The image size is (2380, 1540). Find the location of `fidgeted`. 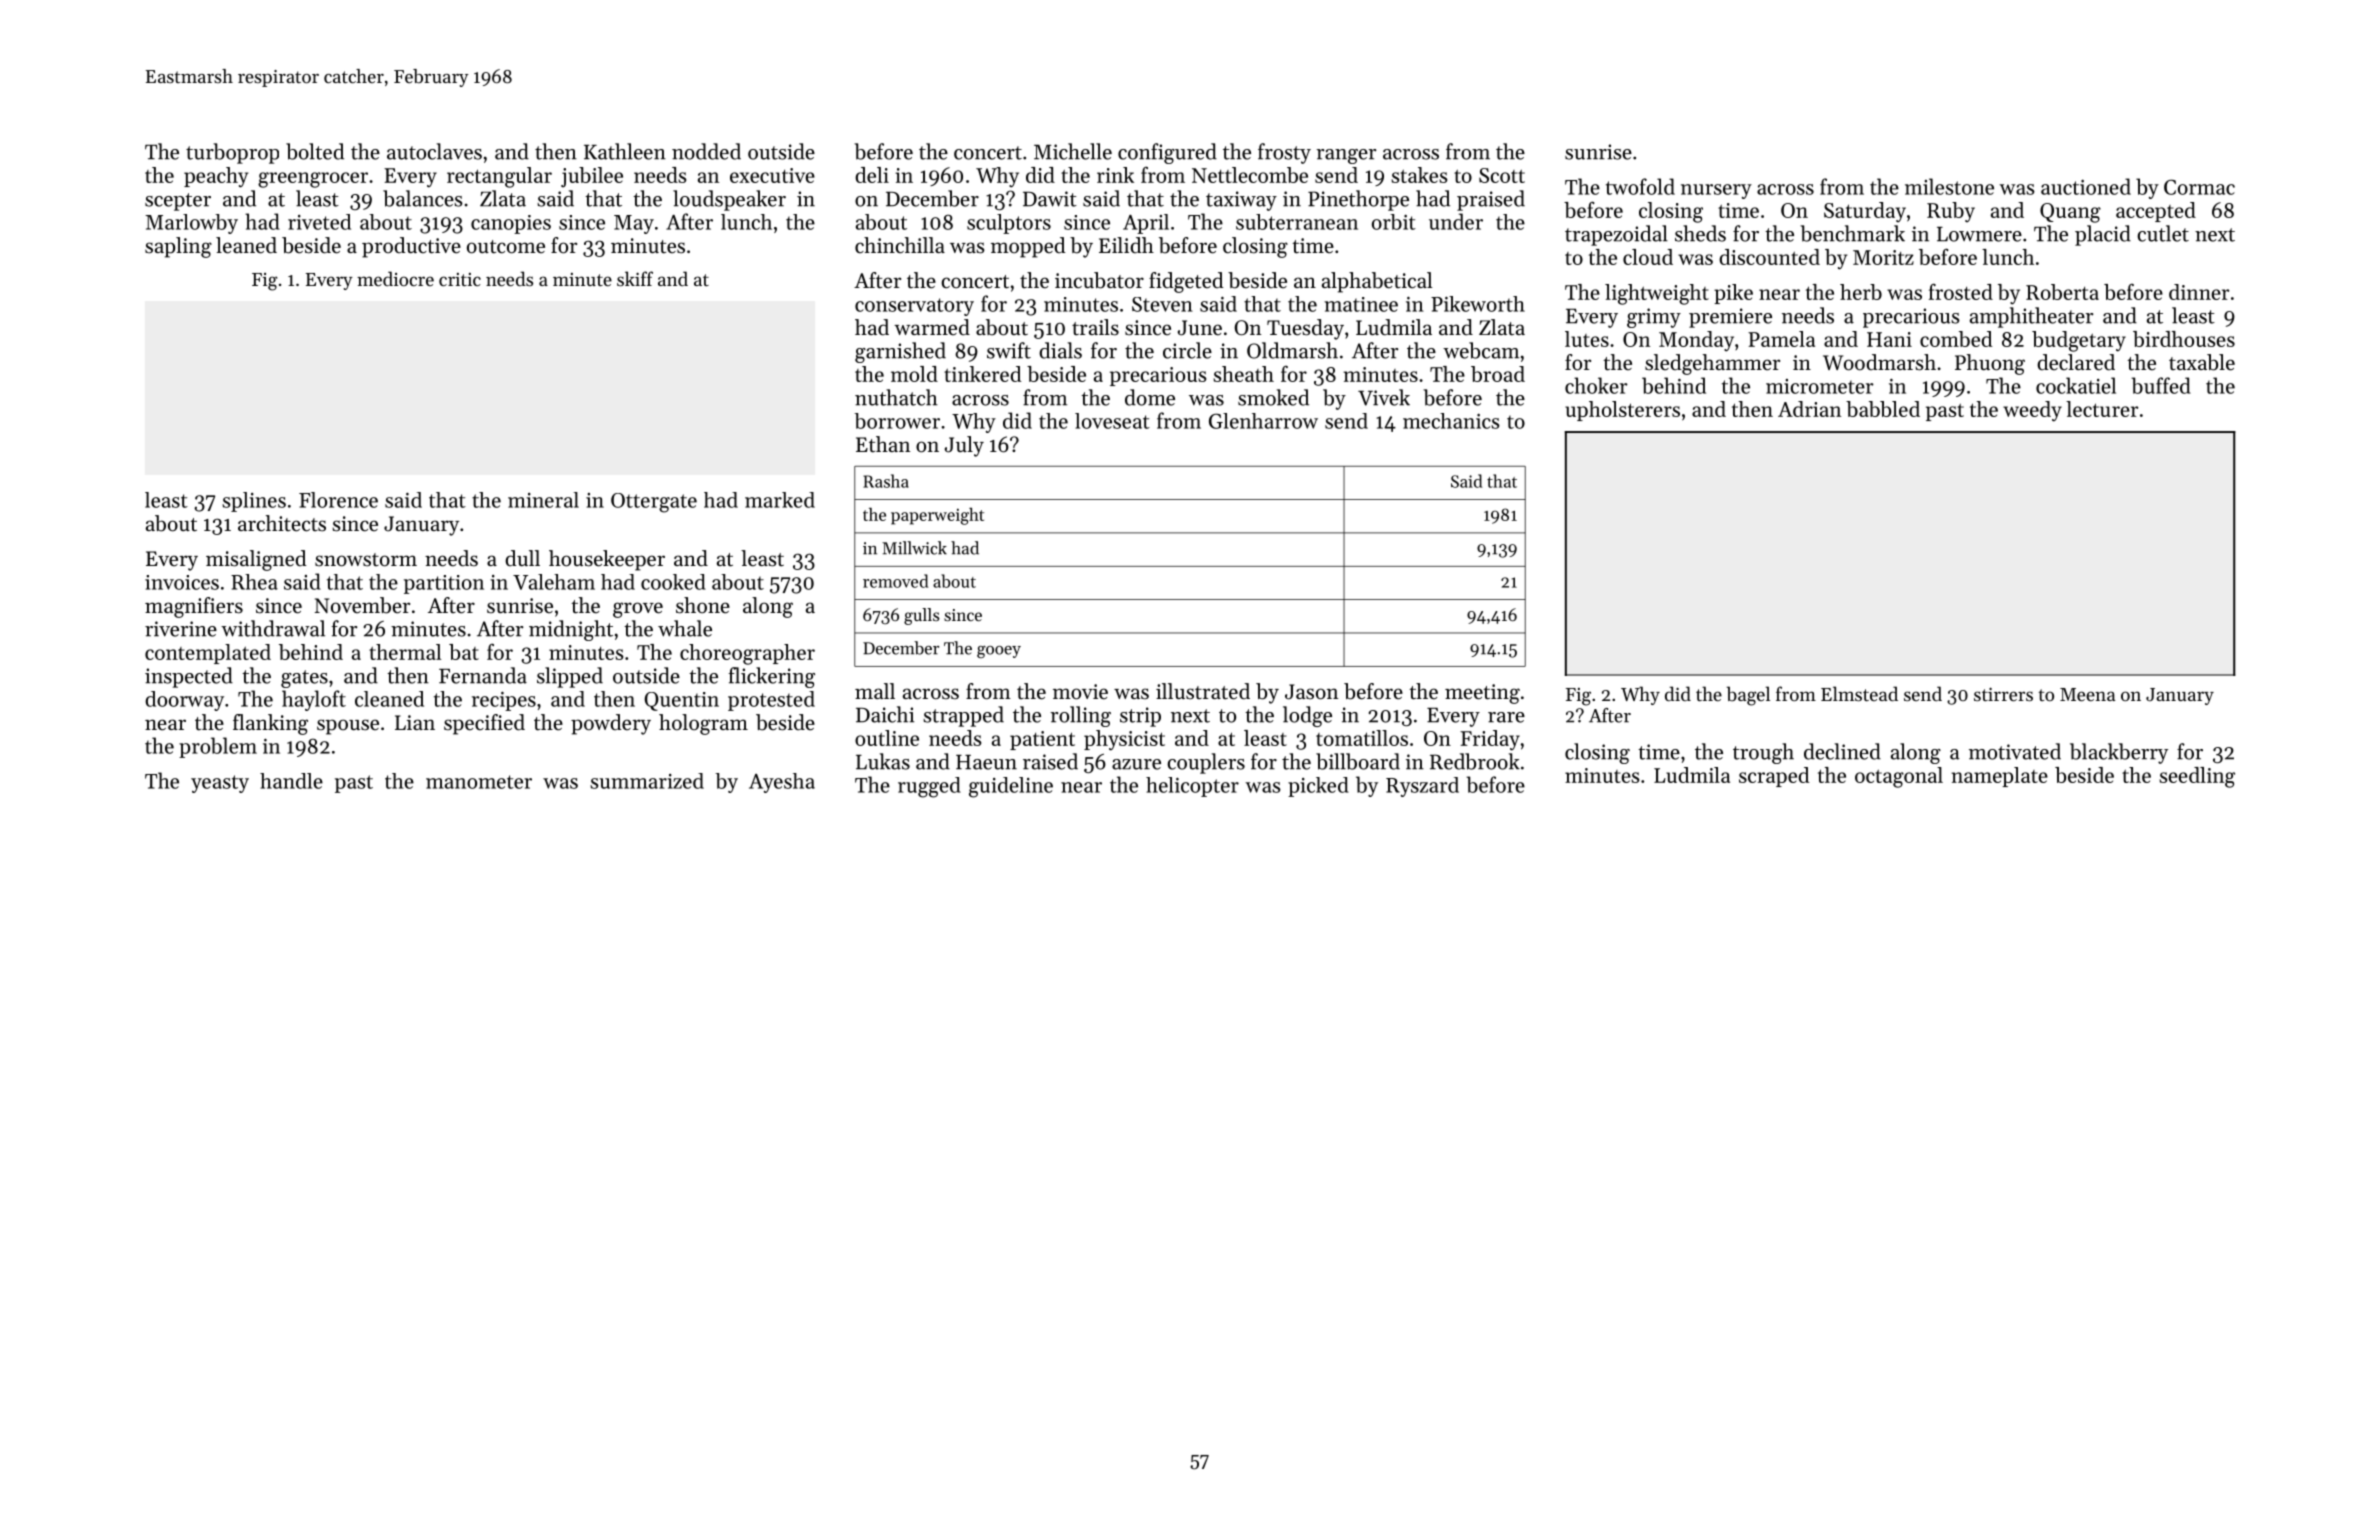

fidgeted is located at coordinates (1186, 282).
